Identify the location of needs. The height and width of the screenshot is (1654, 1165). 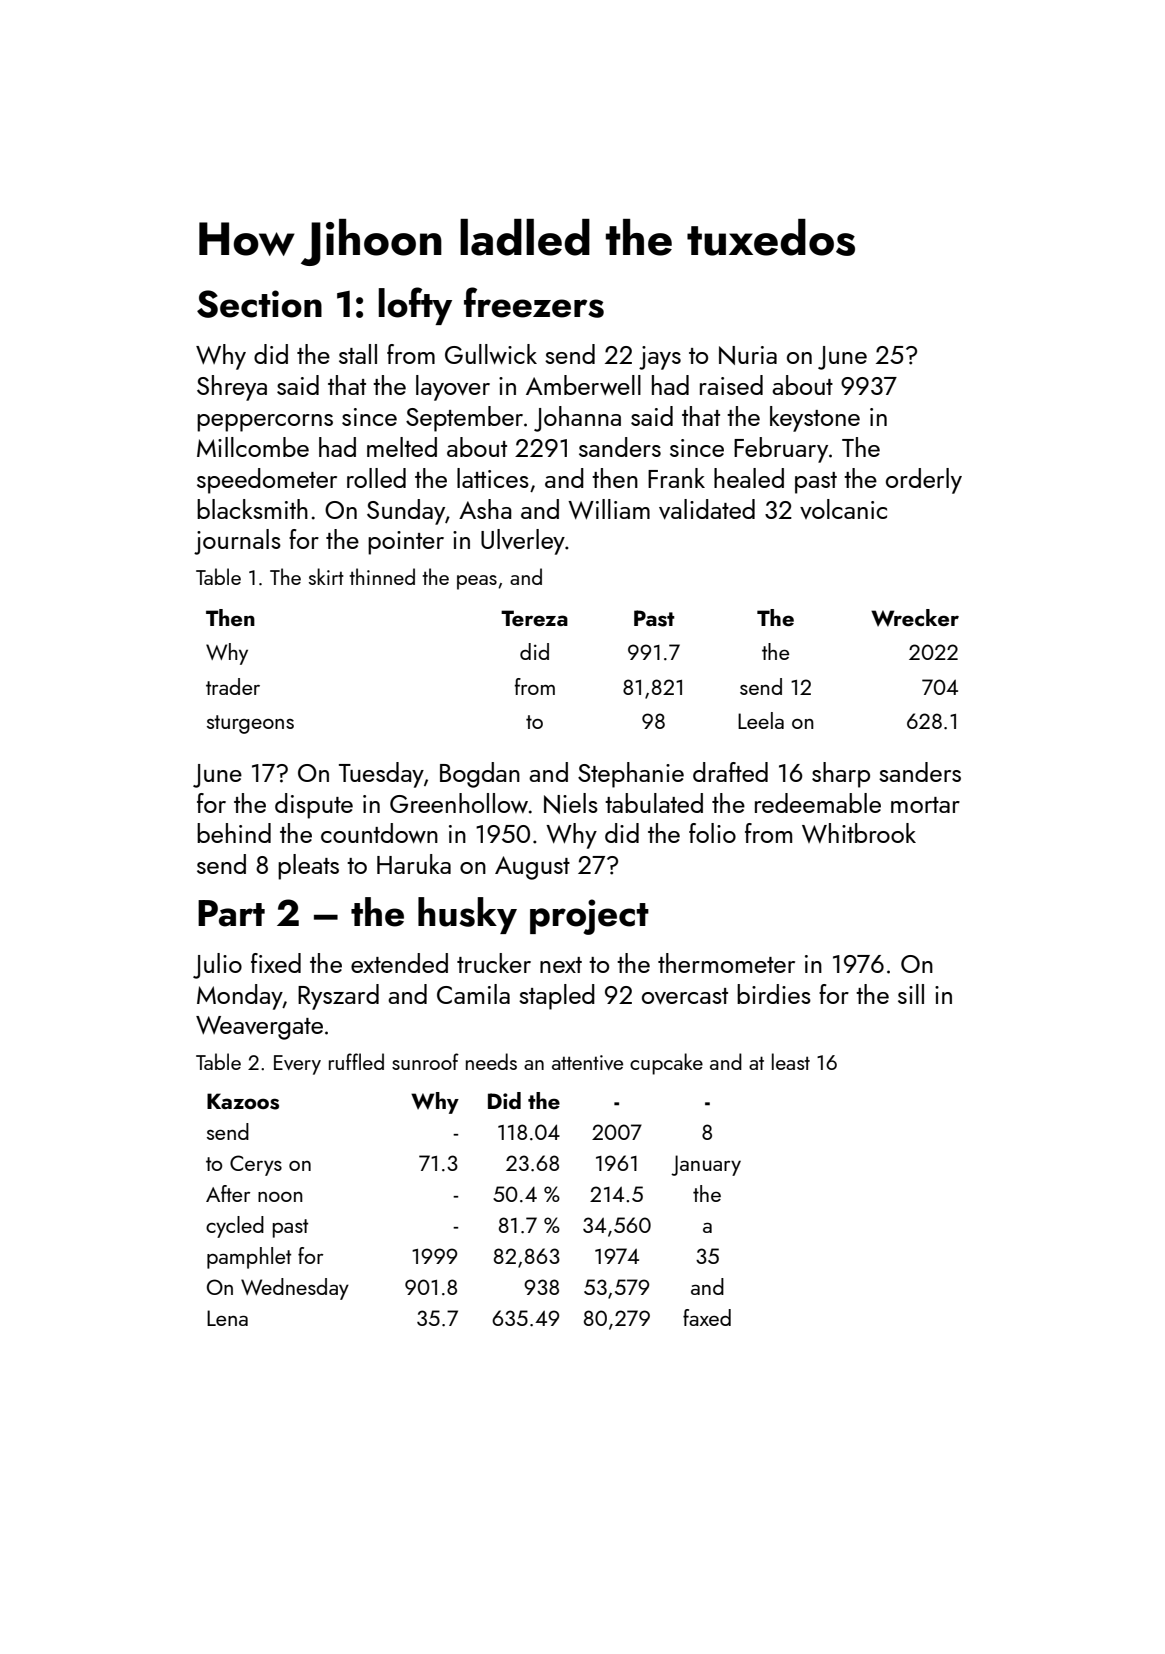
(491, 1061).
